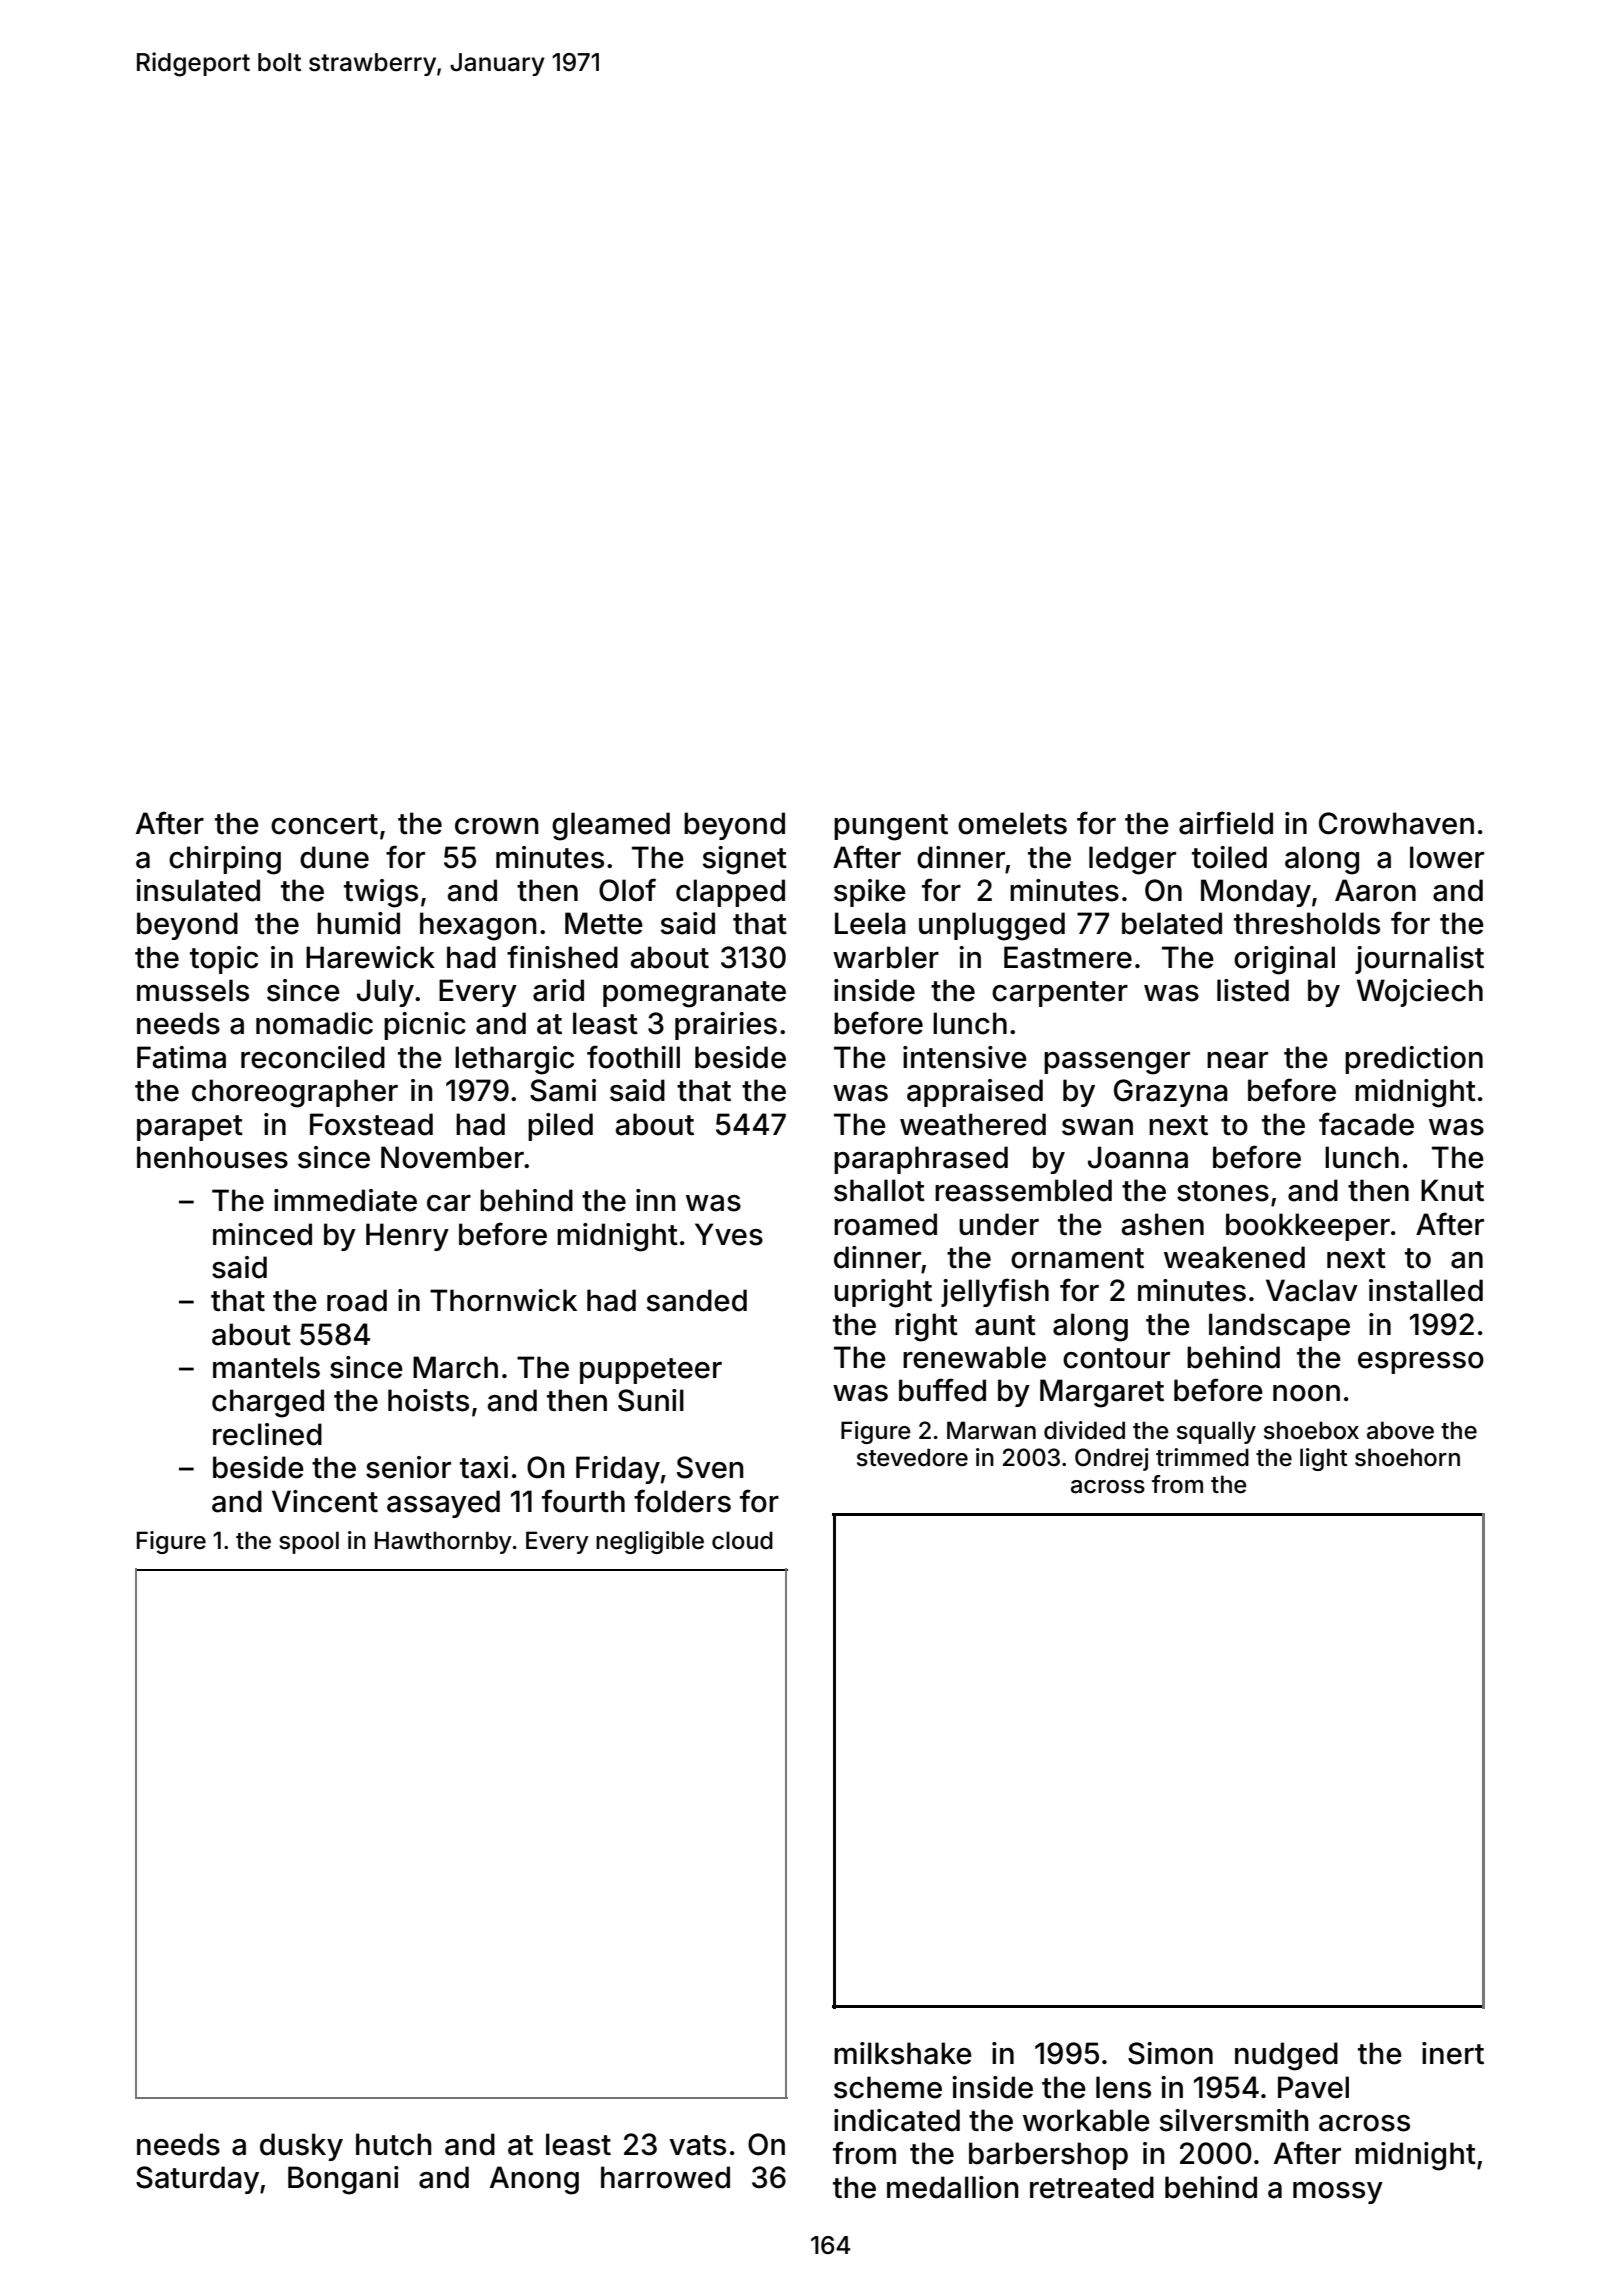  I want to click on road, so click(357, 1300).
